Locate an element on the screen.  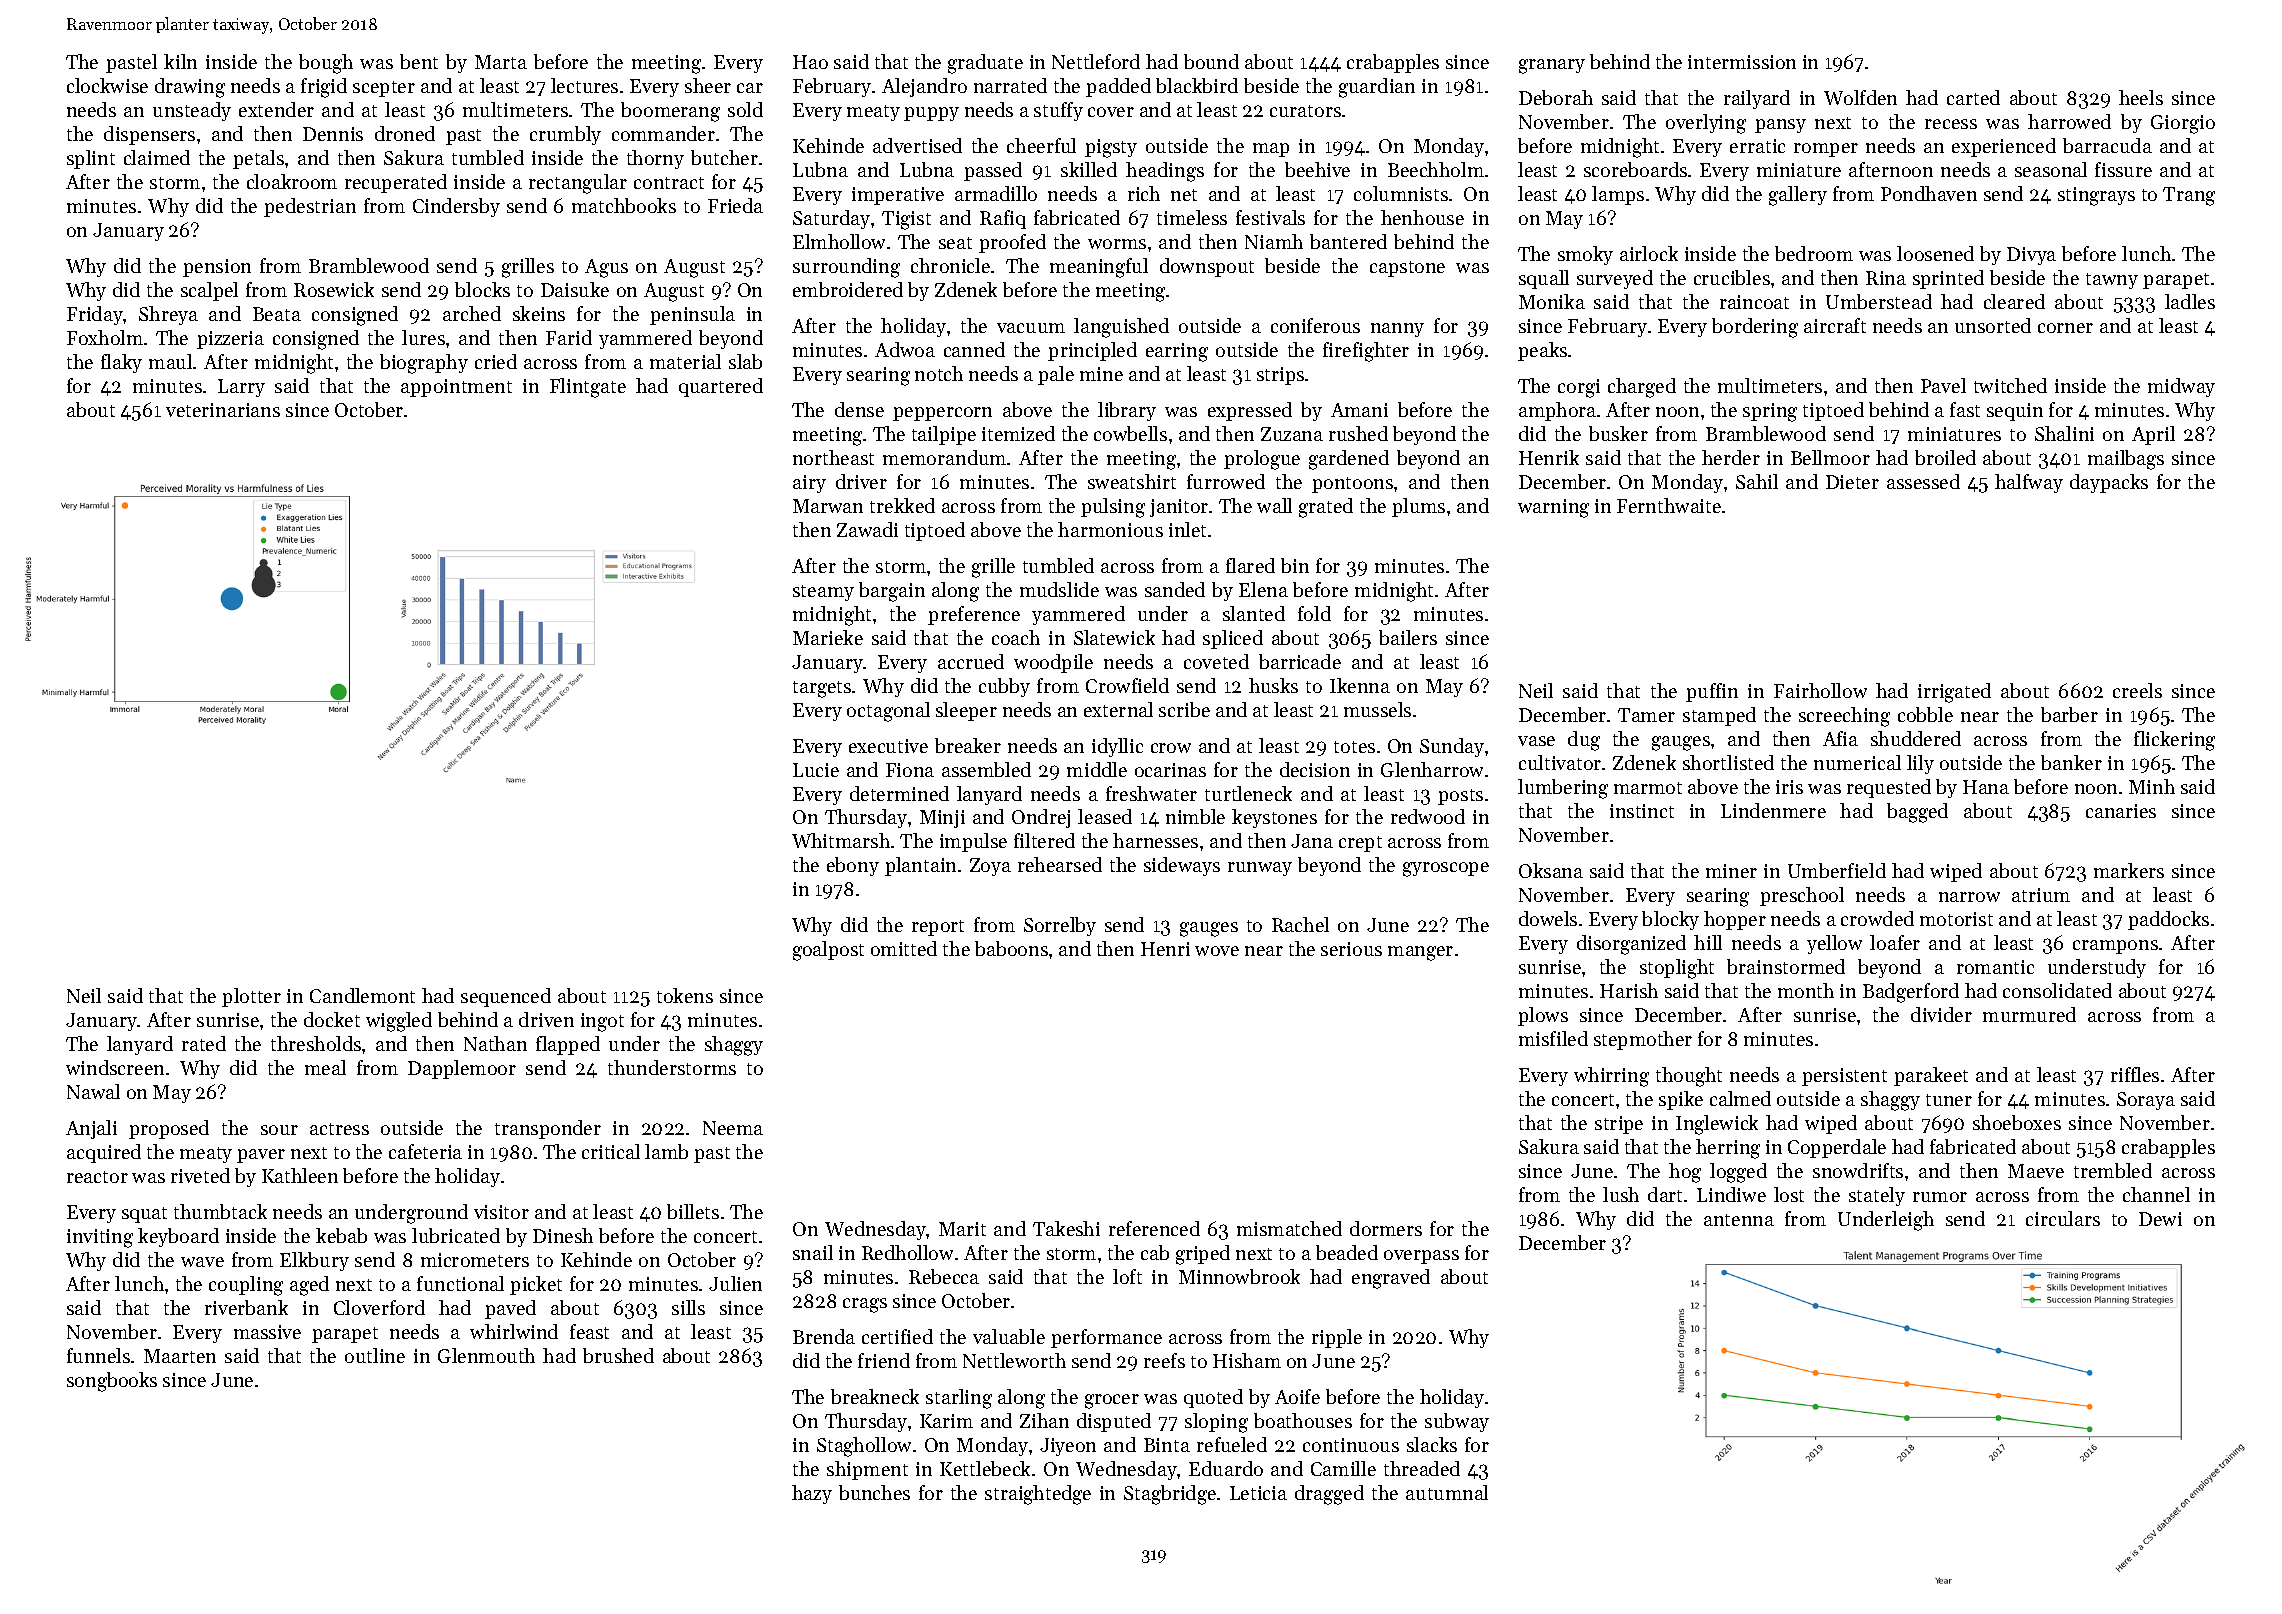
targets is located at coordinates (822, 689).
